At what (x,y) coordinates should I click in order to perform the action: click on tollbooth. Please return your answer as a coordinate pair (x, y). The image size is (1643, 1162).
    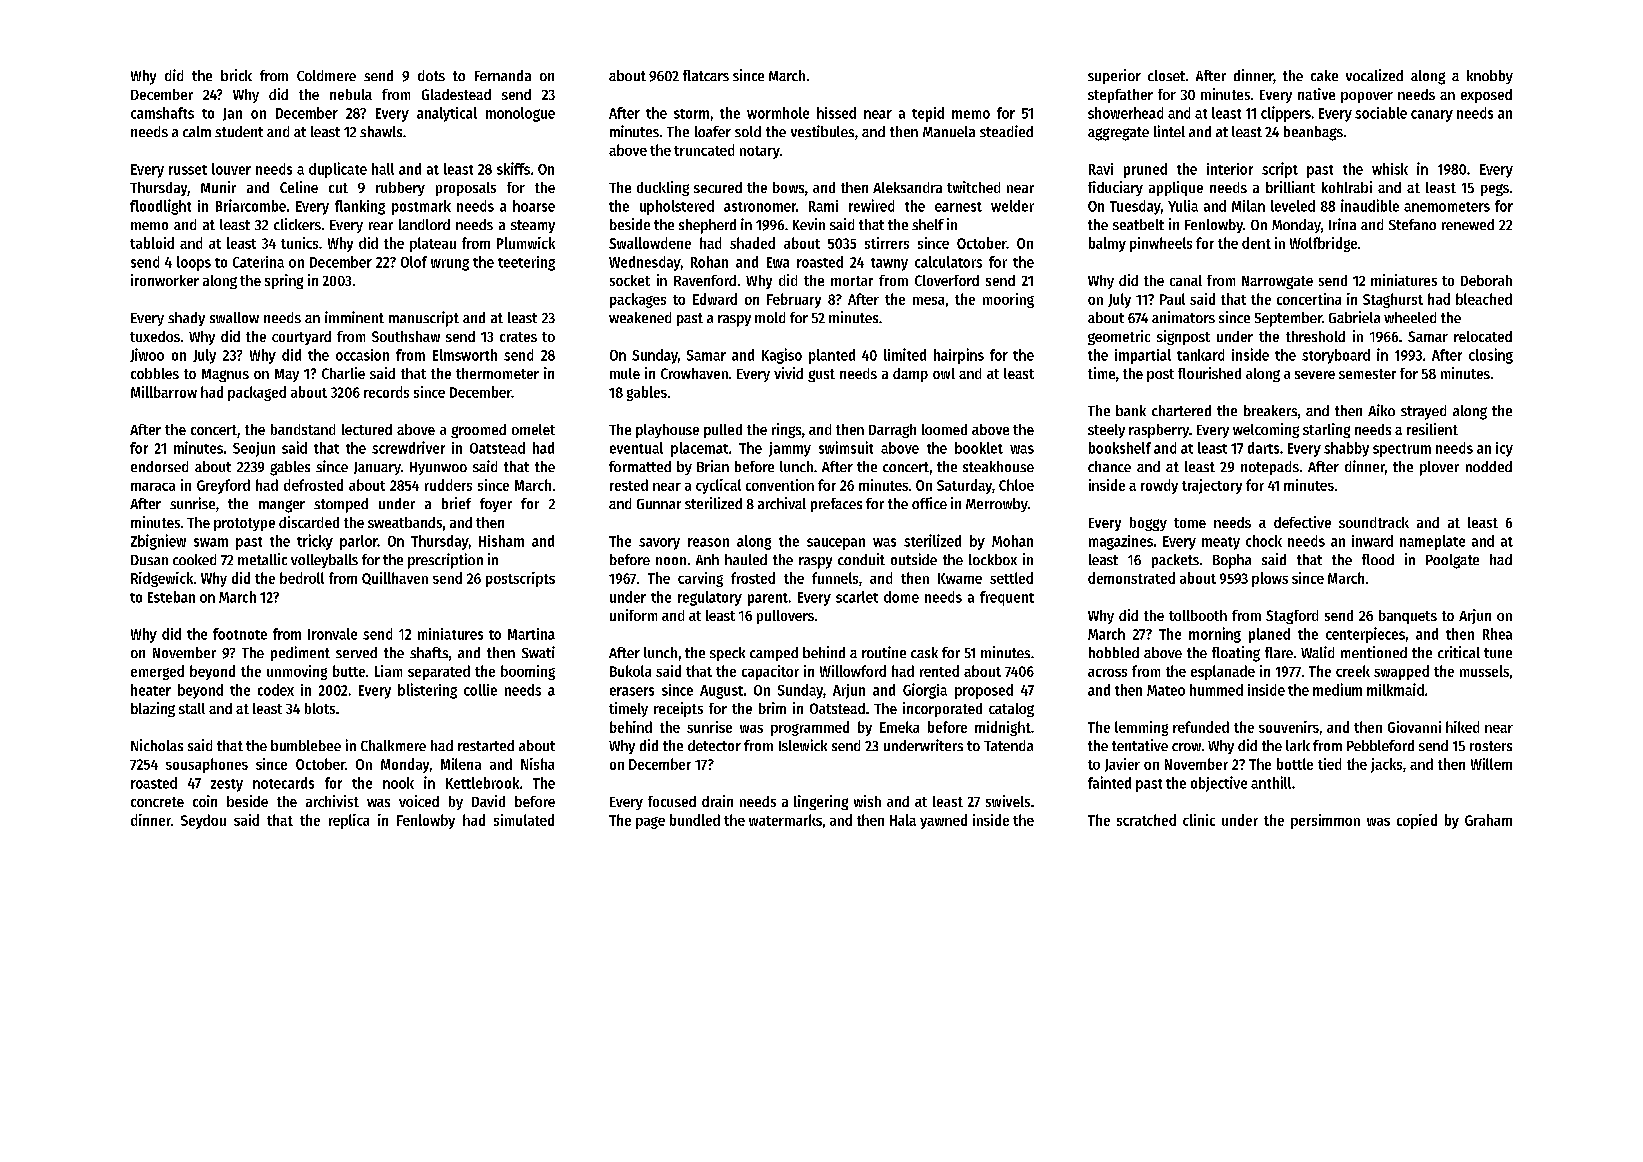
    Looking at the image, I should click on (1198, 615).
